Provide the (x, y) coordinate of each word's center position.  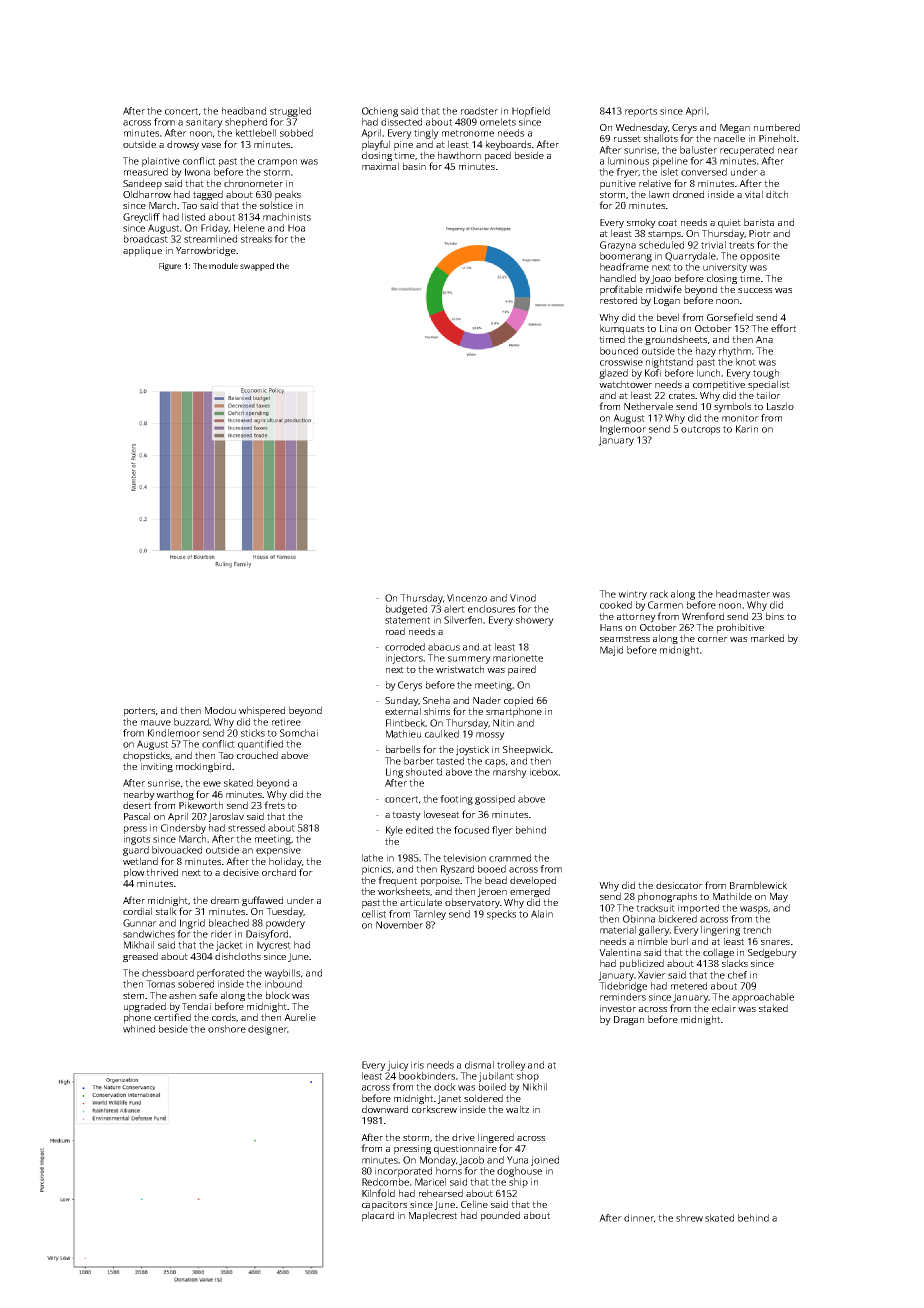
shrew (689, 1218)
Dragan (629, 1021)
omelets (498, 122)
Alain (542, 914)
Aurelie (300, 1017)
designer (267, 1030)
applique (142, 251)
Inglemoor (623, 430)
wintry (632, 595)
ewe (212, 784)
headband (244, 111)
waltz (517, 1109)
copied (518, 701)
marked (767, 638)
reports (641, 112)
